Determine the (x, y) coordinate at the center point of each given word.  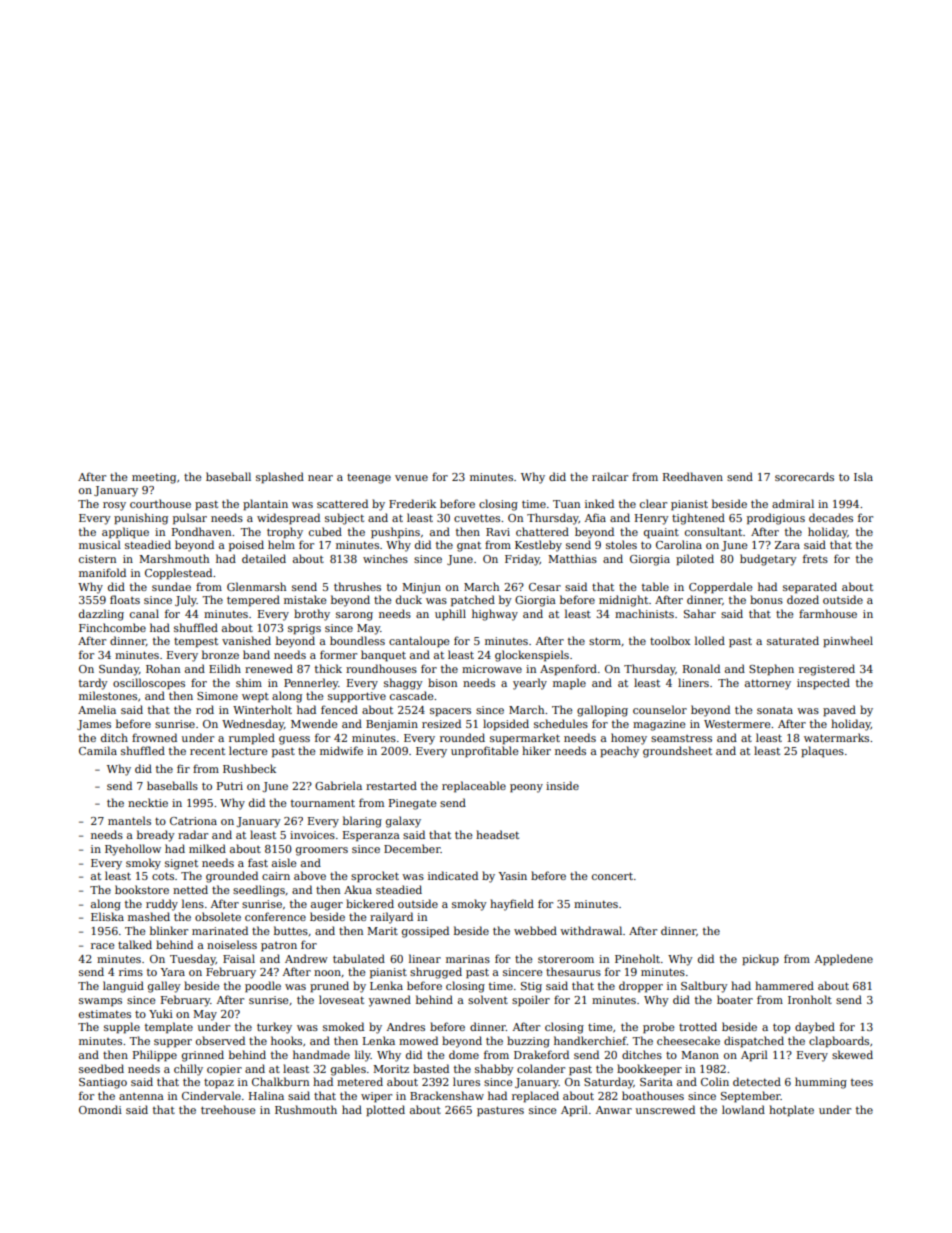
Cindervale (211, 1095)
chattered (542, 531)
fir (183, 768)
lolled (710, 640)
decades (831, 517)
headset (497, 834)
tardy (93, 684)
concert (612, 876)
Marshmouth (174, 558)
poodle (263, 987)
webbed (535, 930)
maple (569, 684)
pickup (760, 960)
